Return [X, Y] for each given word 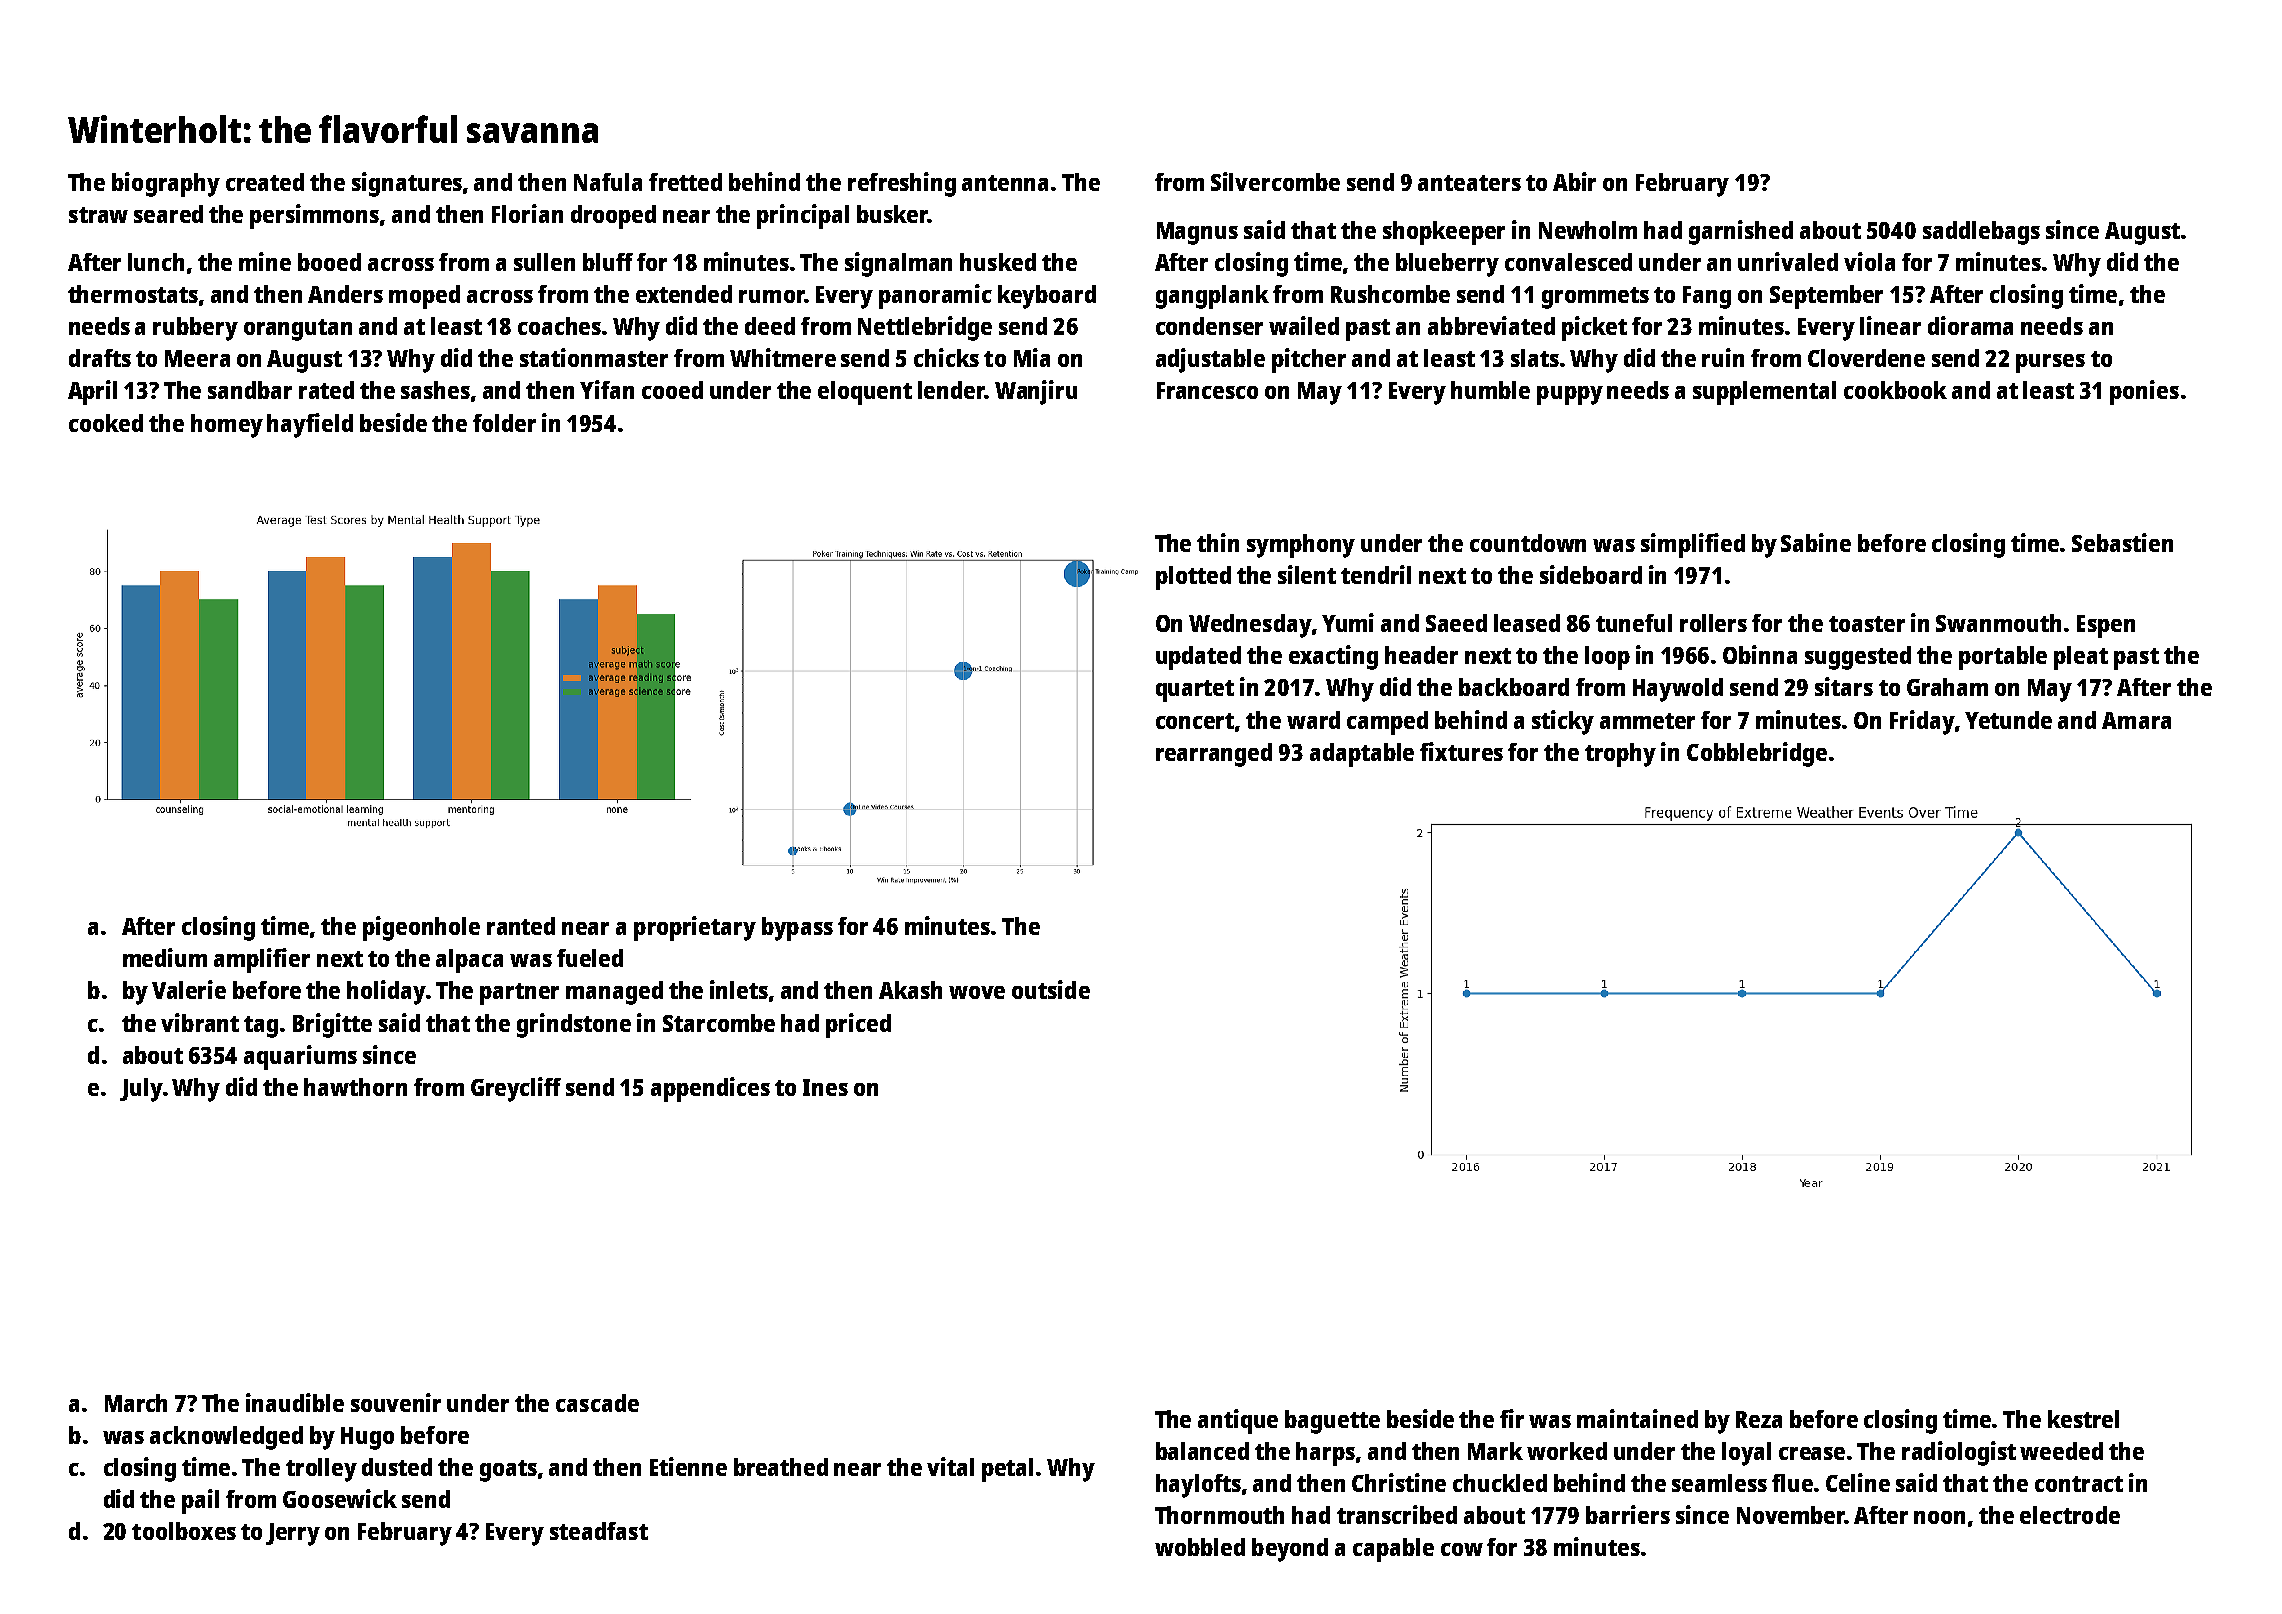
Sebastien [2122, 542]
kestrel [2083, 1419]
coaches [559, 326]
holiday [386, 992]
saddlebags [1981, 233]
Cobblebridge [1757, 754]
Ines [825, 1087]
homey [227, 426]
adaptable [1362, 755]
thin [1218, 542]
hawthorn [355, 1087]
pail [200, 1501]
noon [1939, 1517]
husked [998, 262]
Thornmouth [1219, 1515]
